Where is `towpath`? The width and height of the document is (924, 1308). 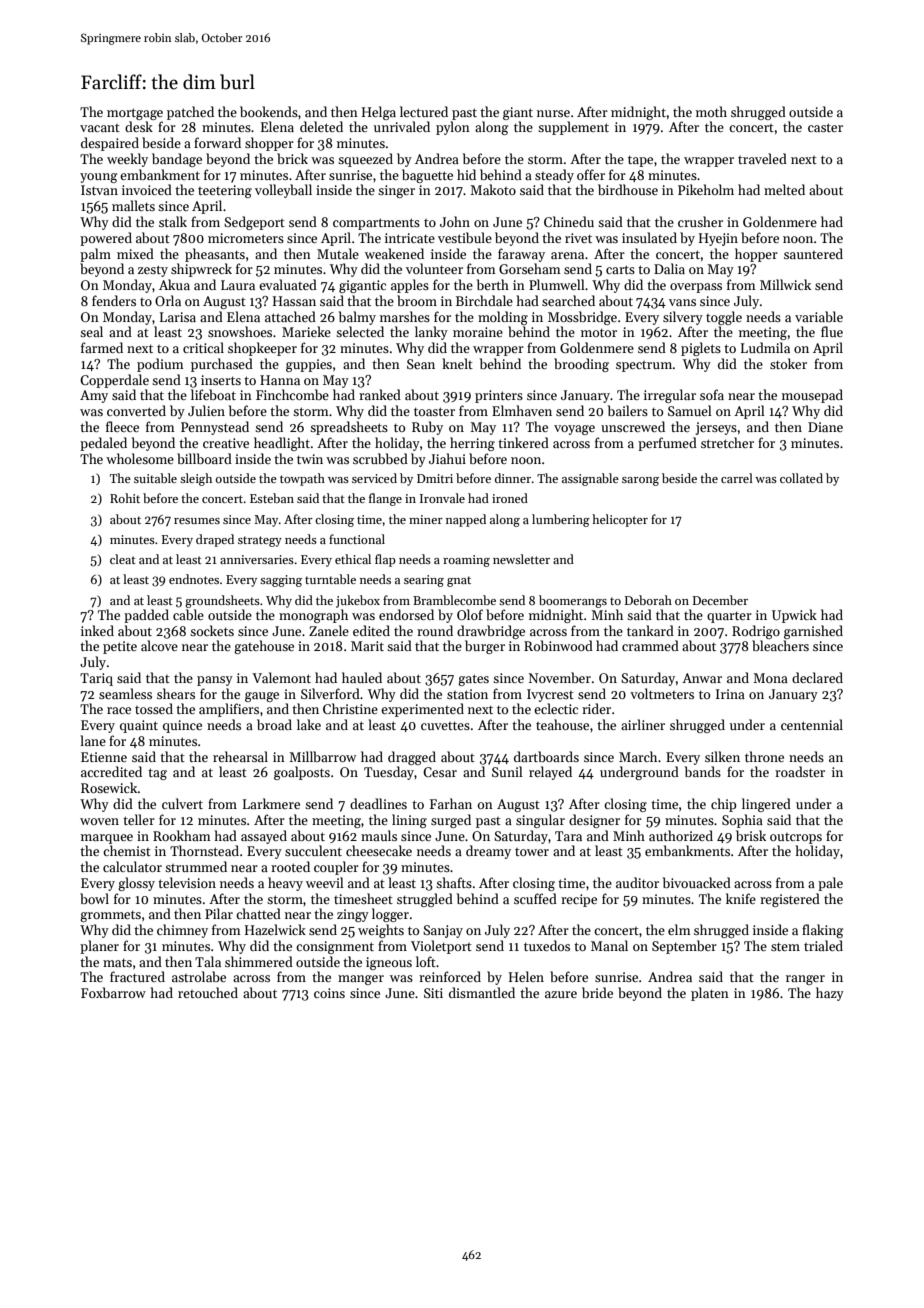 towpath is located at coordinates (302, 479).
